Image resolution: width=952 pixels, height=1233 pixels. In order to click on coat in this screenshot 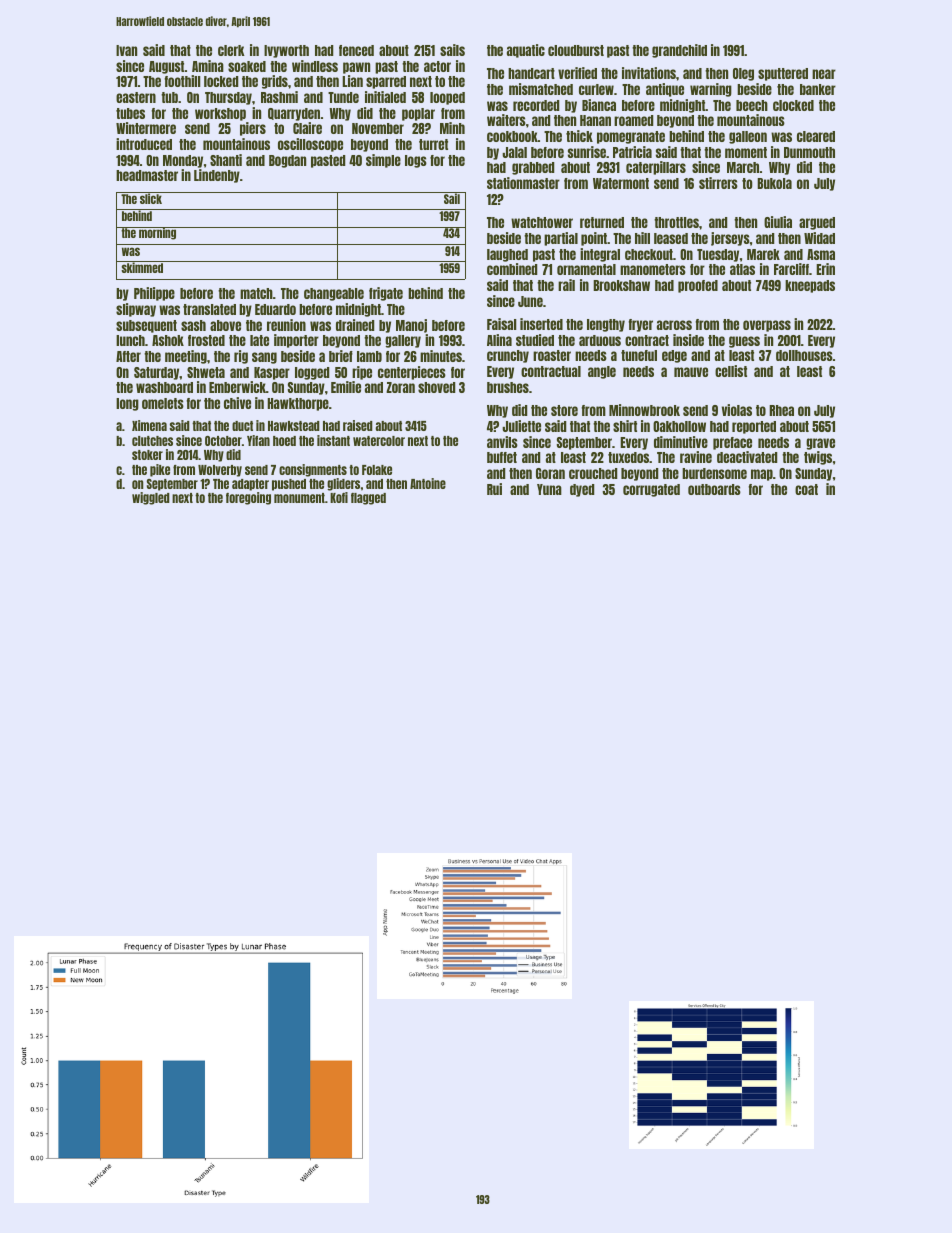, I will do `click(806, 489)`.
